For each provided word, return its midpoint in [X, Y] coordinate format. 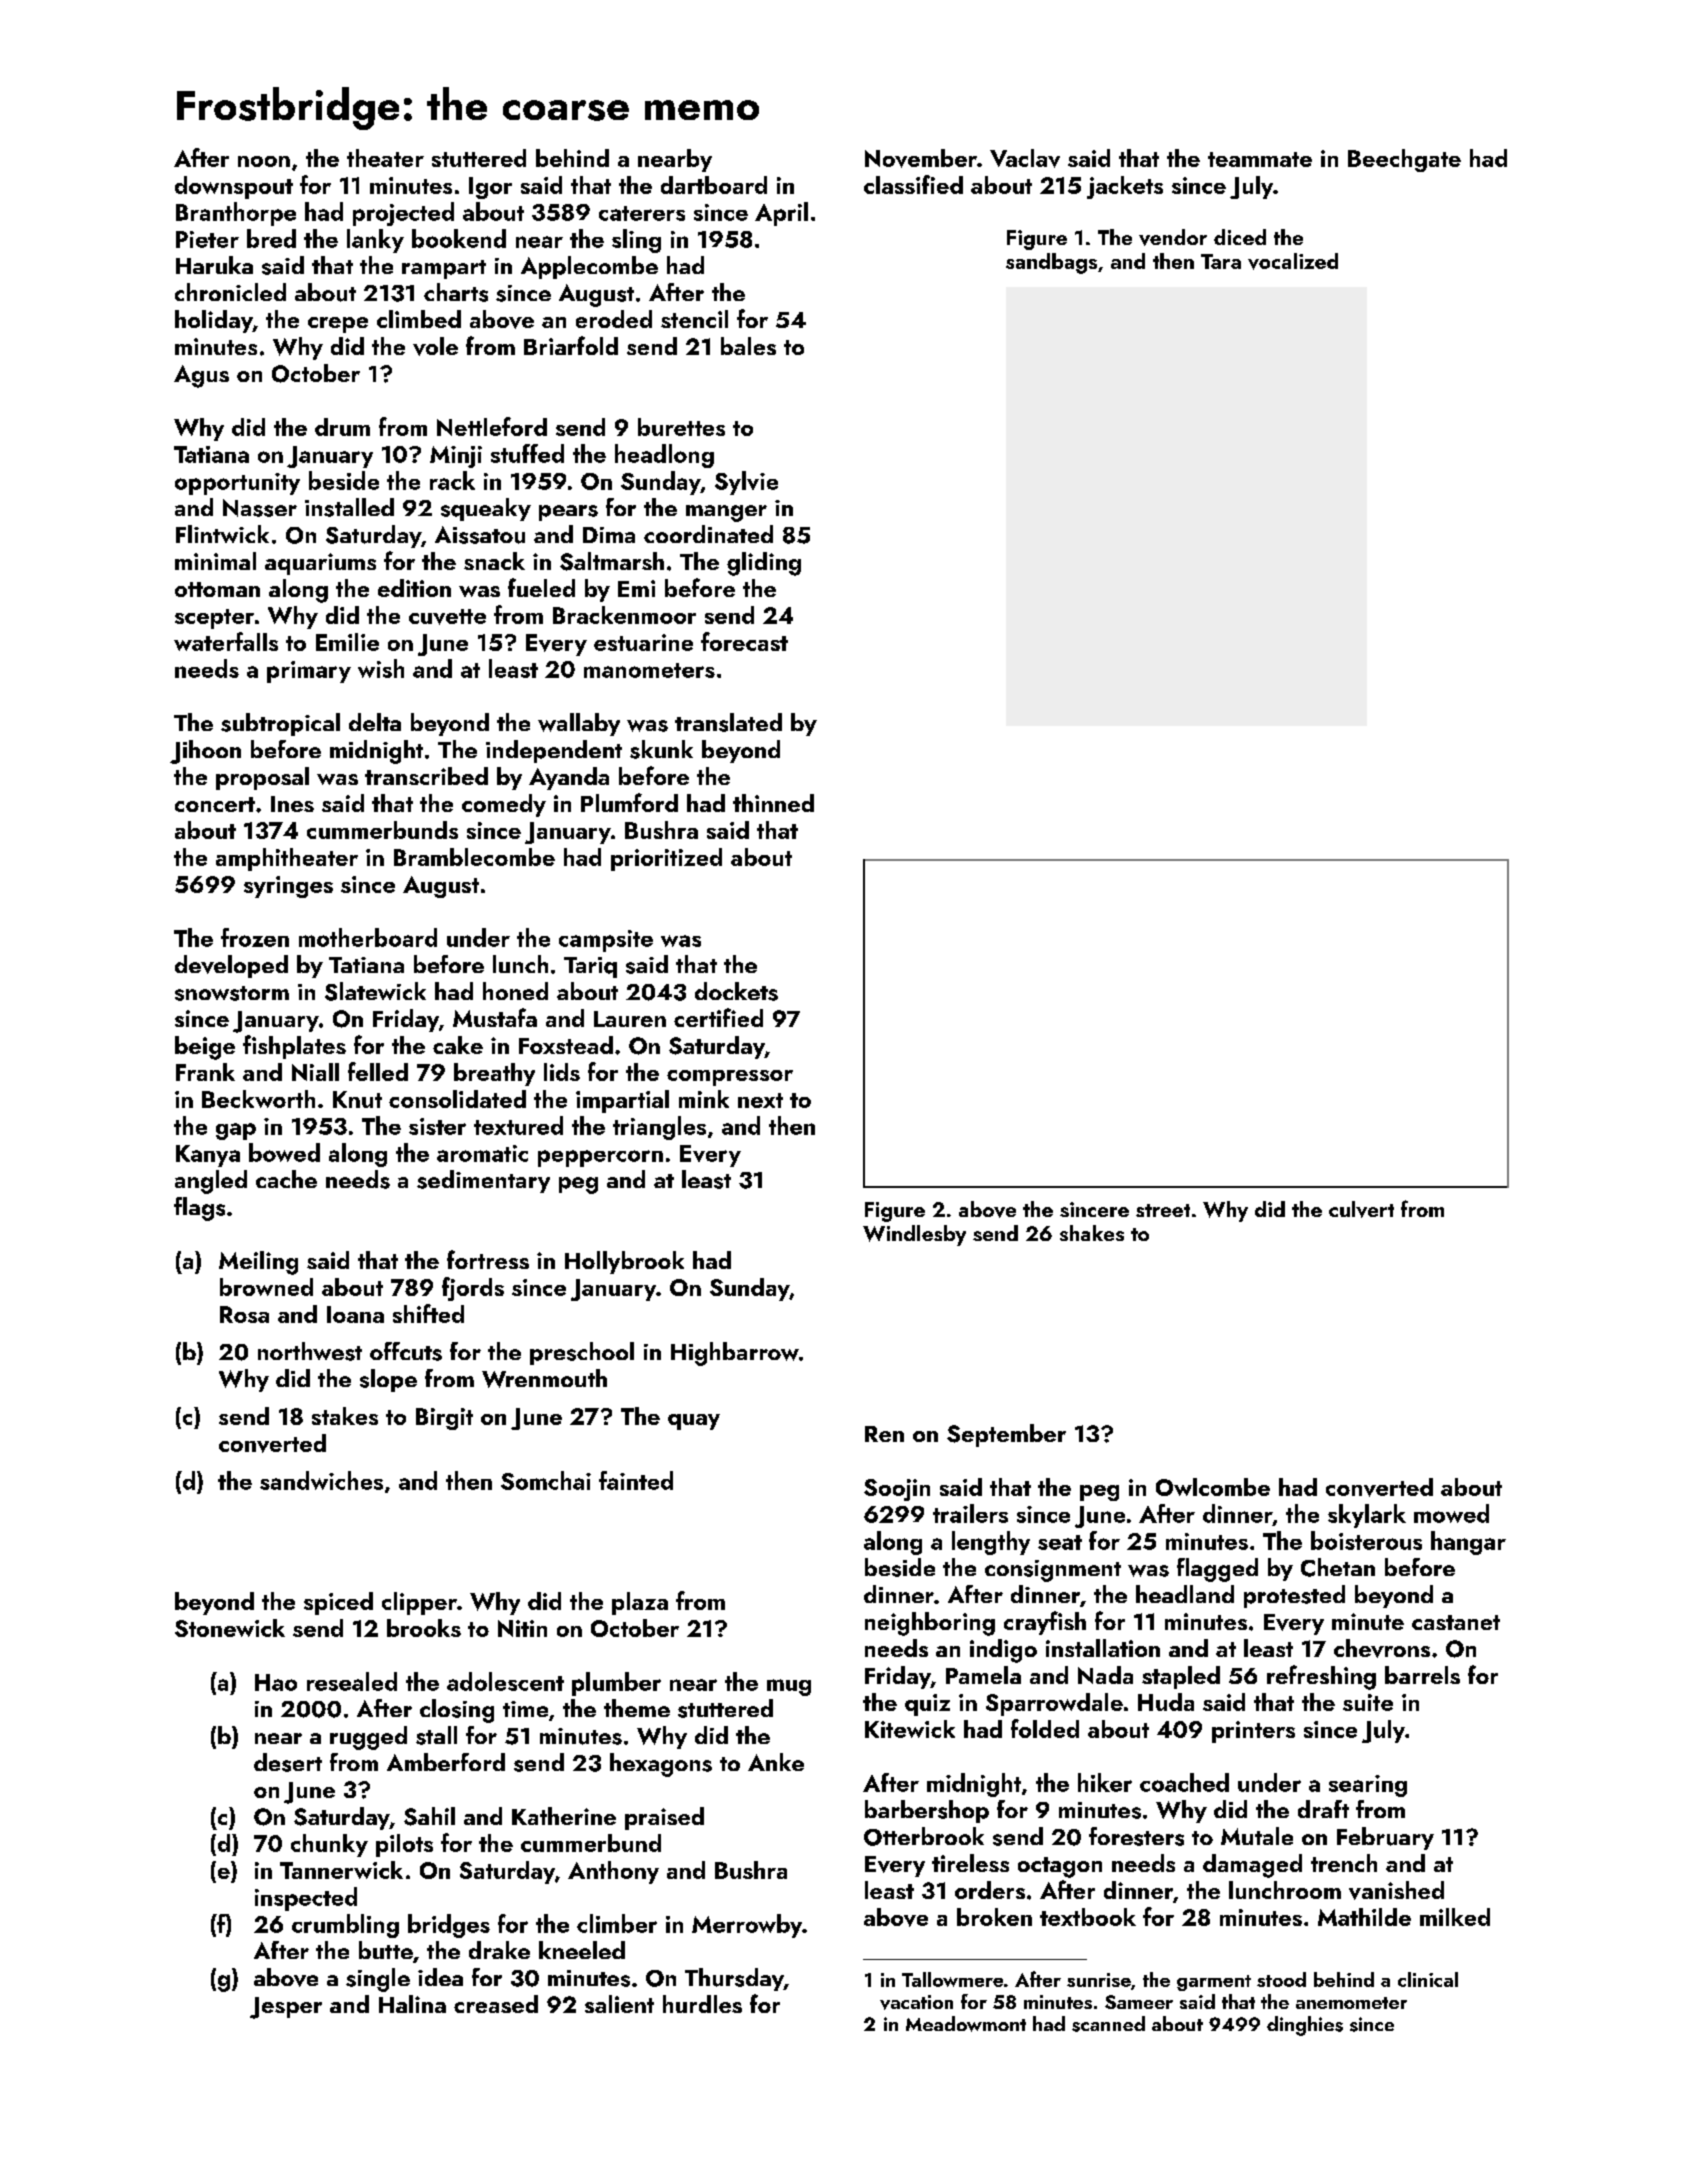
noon [264, 161]
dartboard [714, 185]
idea [440, 1977]
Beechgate [1404, 160]
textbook [1088, 1917]
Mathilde [1364, 1917]
